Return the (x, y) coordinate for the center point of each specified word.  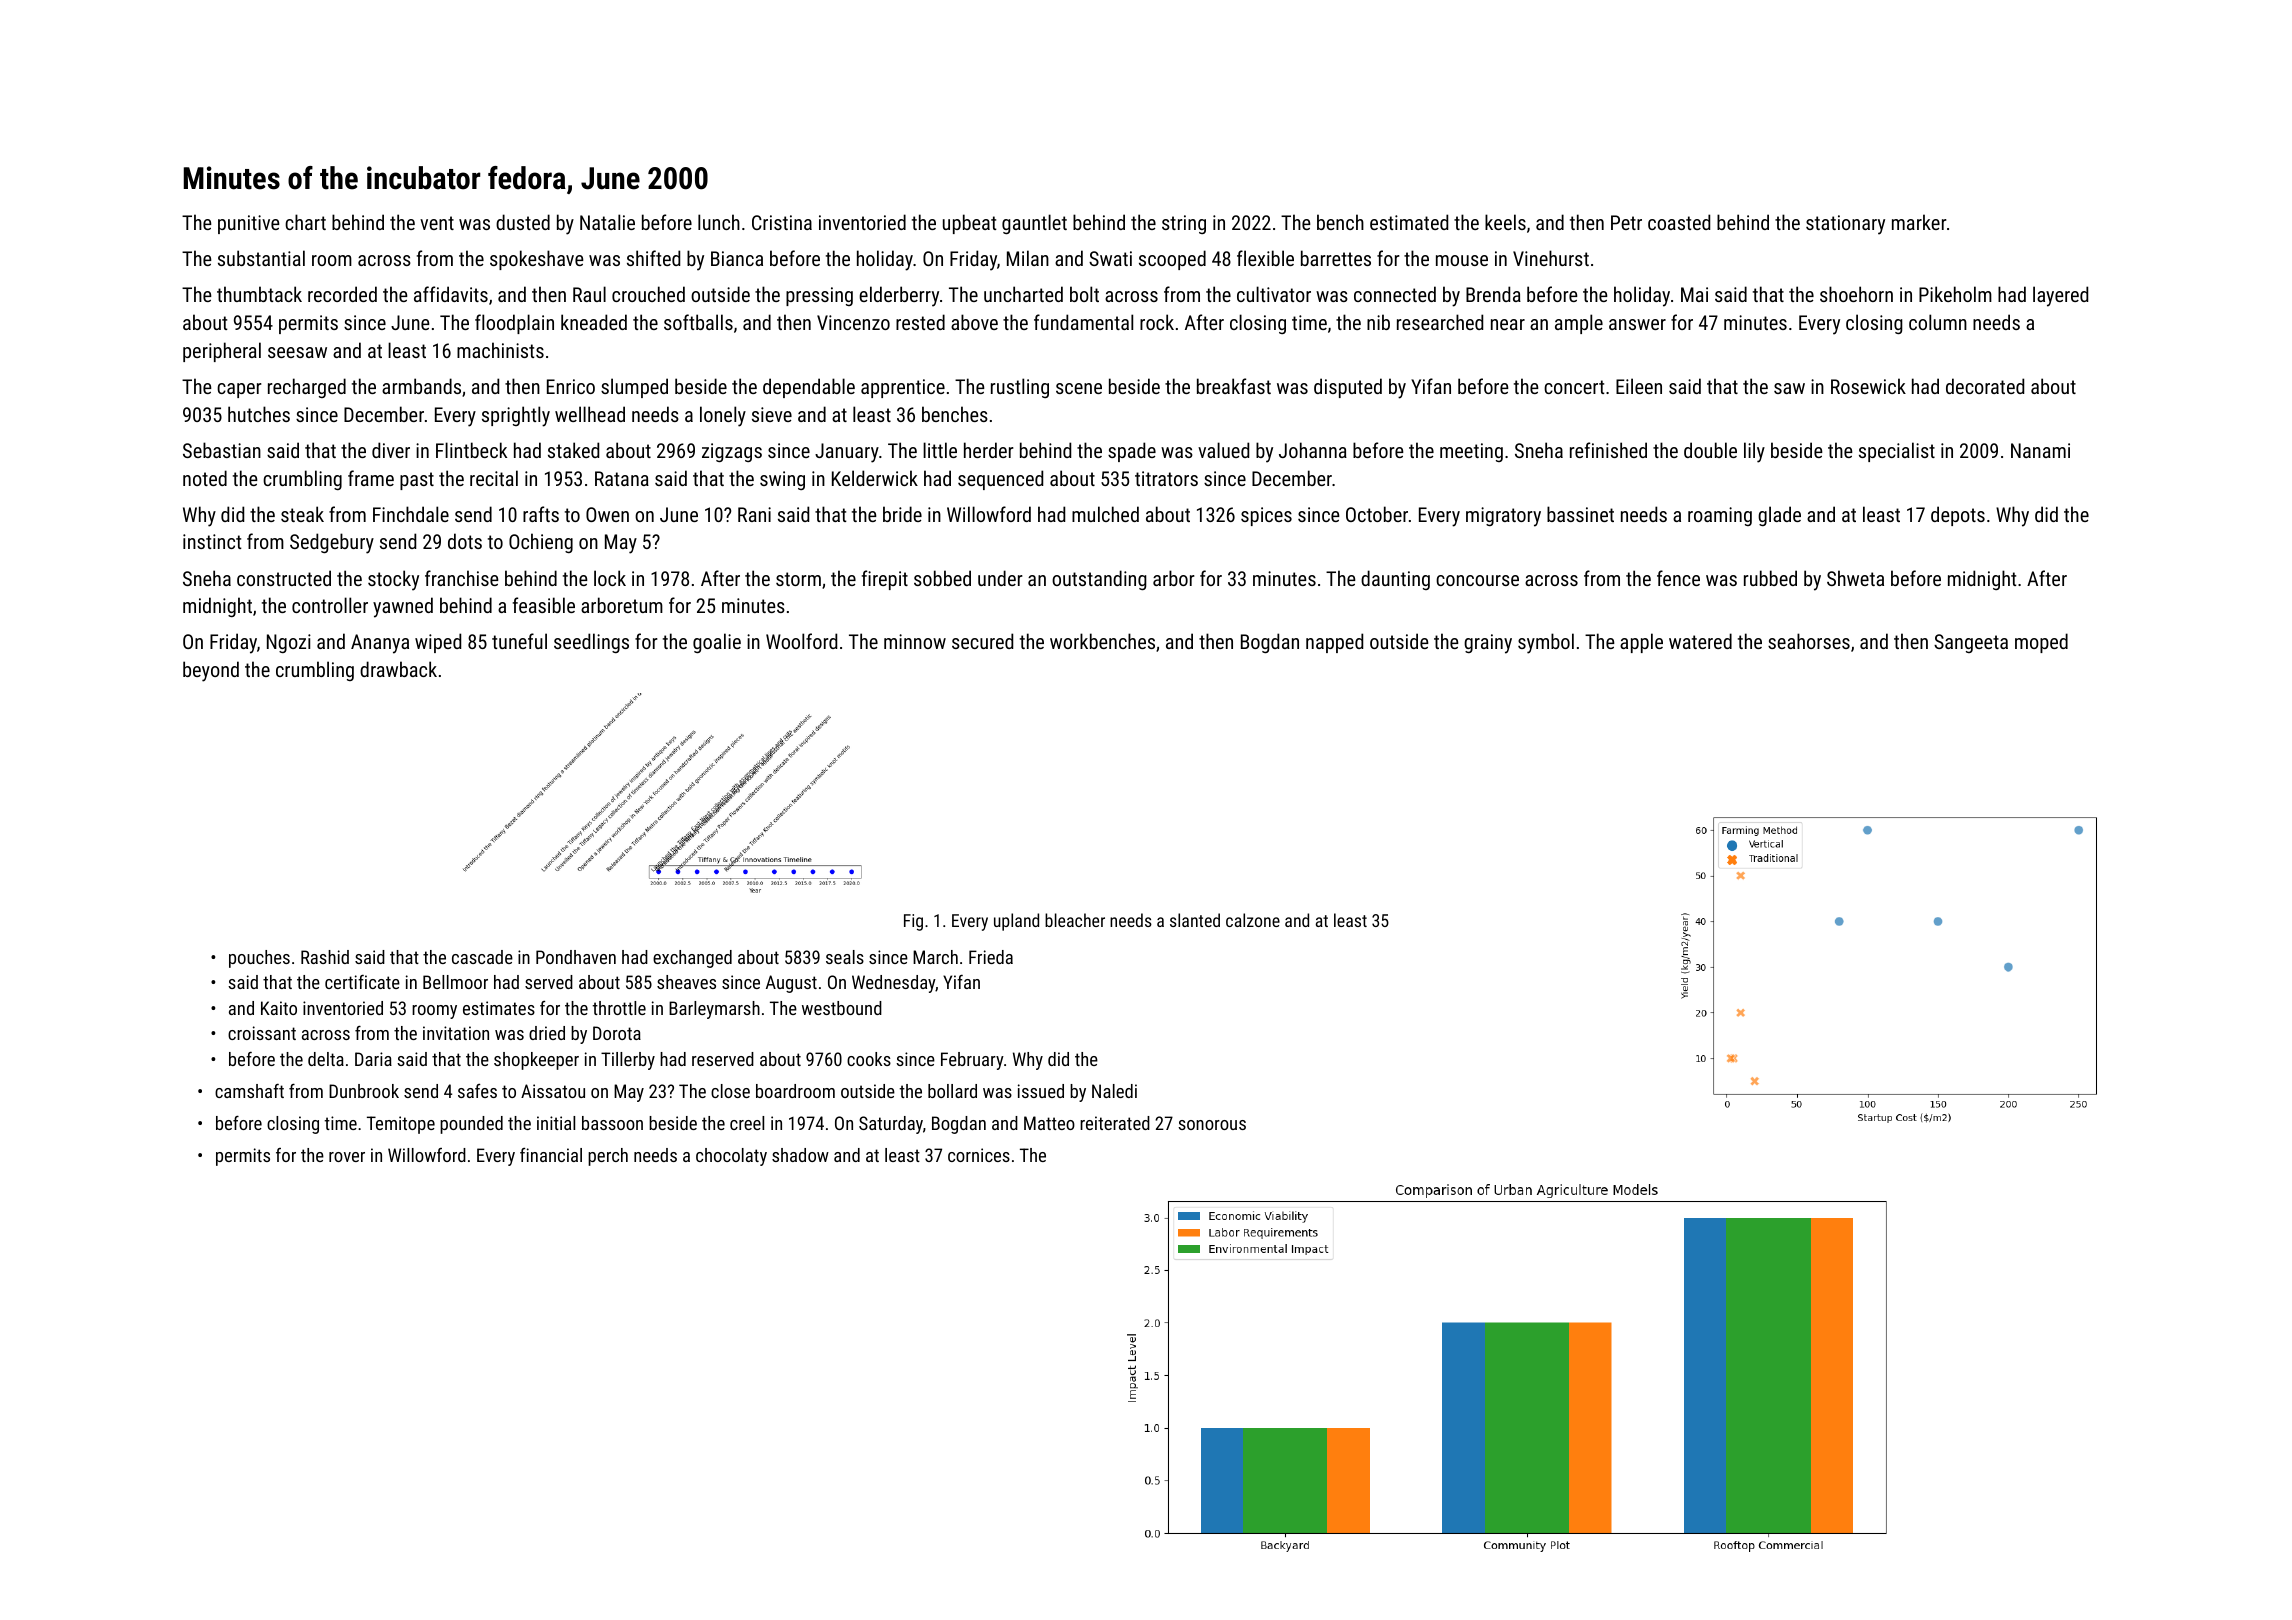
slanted (1195, 920)
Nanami (2040, 450)
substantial (261, 258)
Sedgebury (332, 543)
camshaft (249, 1091)
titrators (1166, 478)
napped (1334, 643)
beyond (211, 671)
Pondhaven (576, 957)
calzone (1253, 920)
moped (2041, 643)
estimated (1409, 222)
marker (1919, 222)
